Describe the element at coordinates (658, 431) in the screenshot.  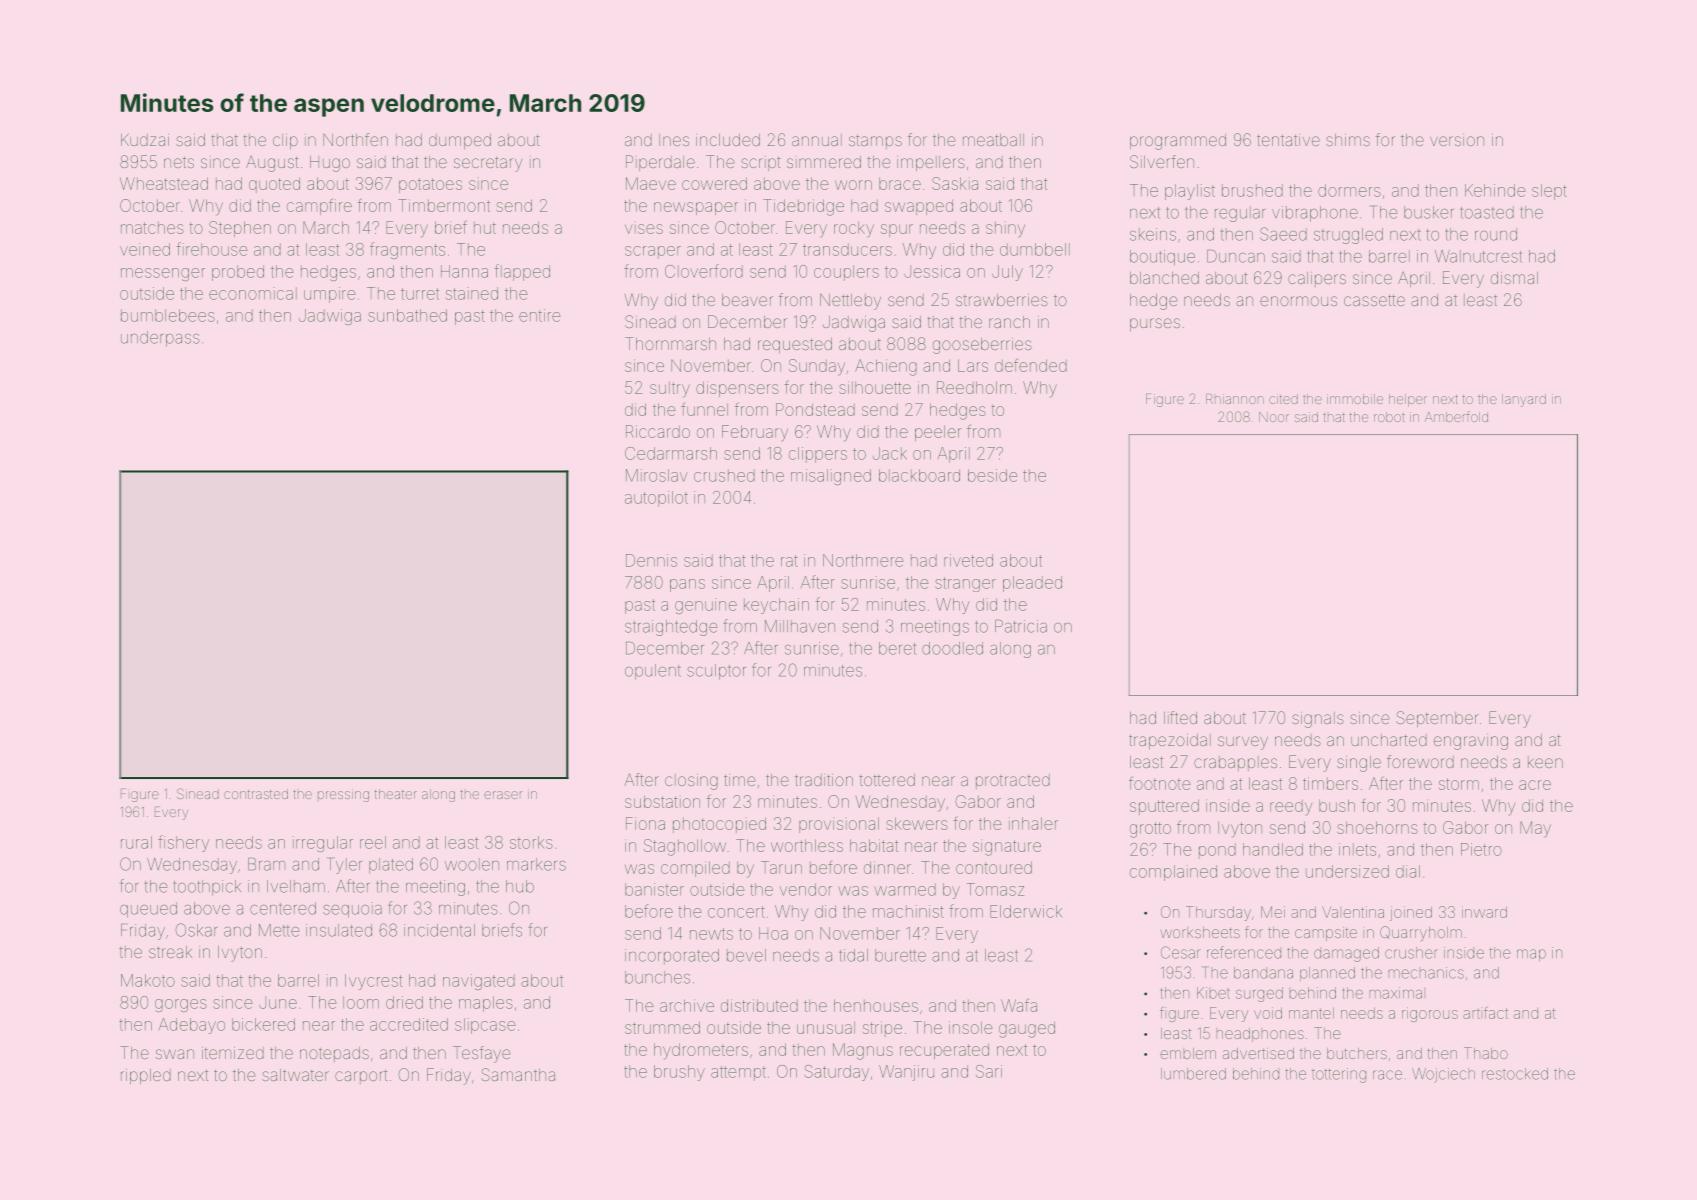
I see `Riccardo` at that location.
